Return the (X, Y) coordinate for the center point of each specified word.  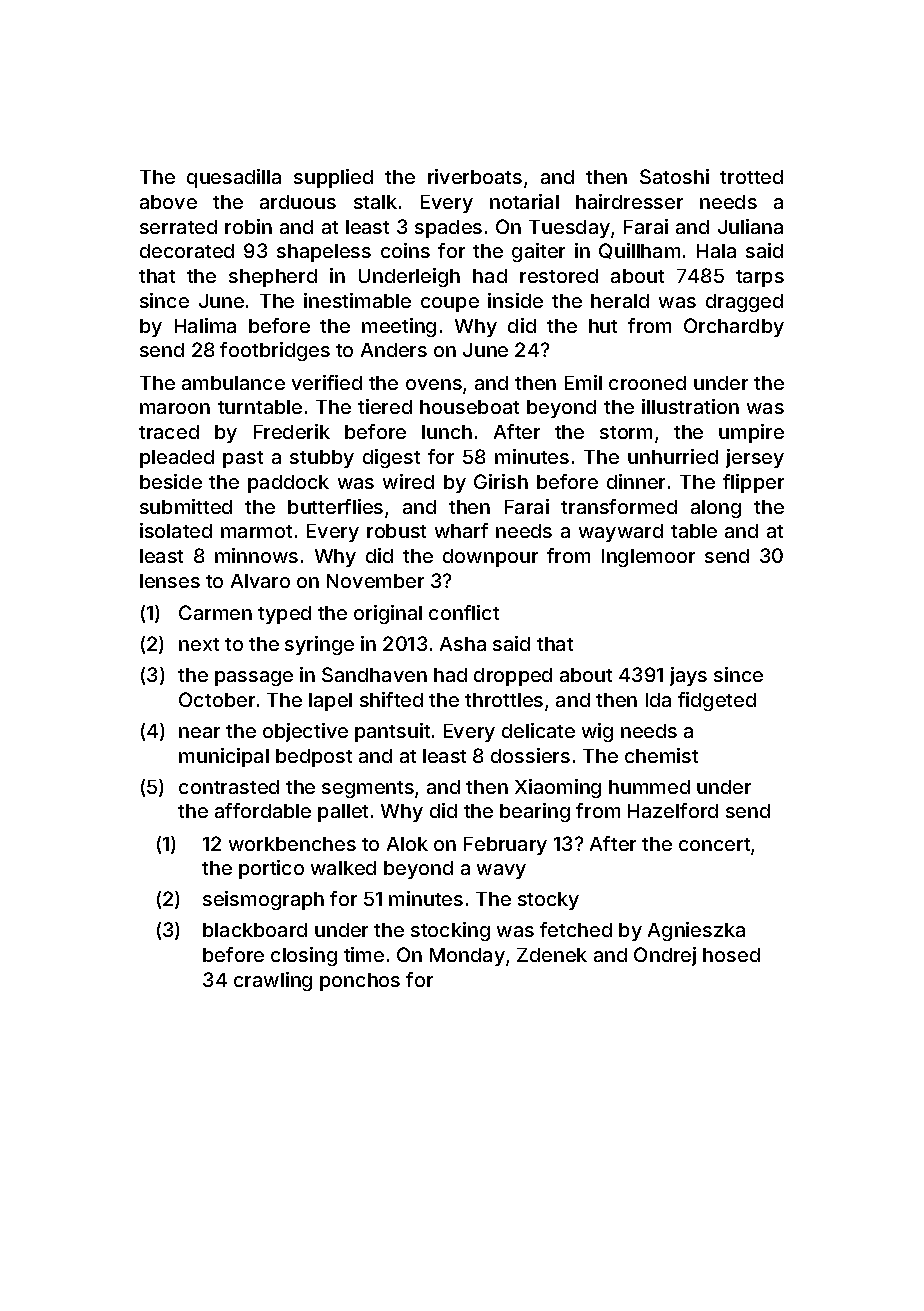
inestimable (357, 300)
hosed (731, 955)
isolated (176, 530)
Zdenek (552, 955)
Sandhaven (374, 674)
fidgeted (717, 701)
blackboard (255, 930)
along (716, 509)
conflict (464, 612)
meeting (399, 327)
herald (620, 301)
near (199, 732)
